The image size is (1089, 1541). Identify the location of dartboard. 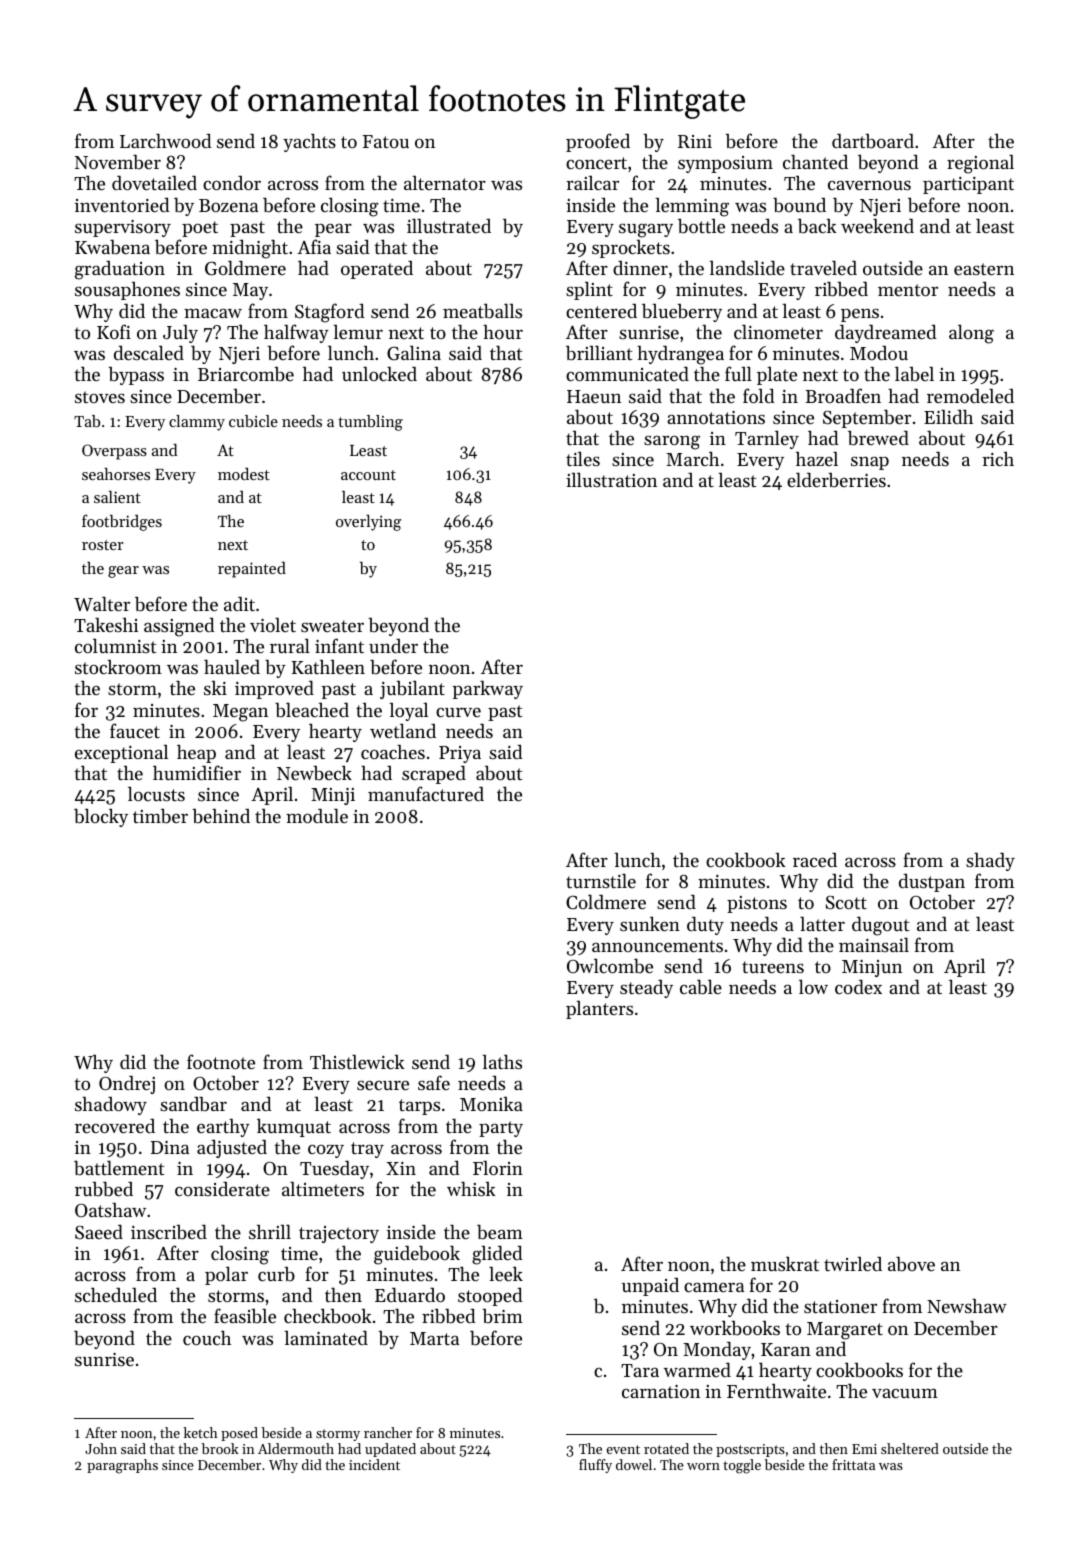
(873, 141).
